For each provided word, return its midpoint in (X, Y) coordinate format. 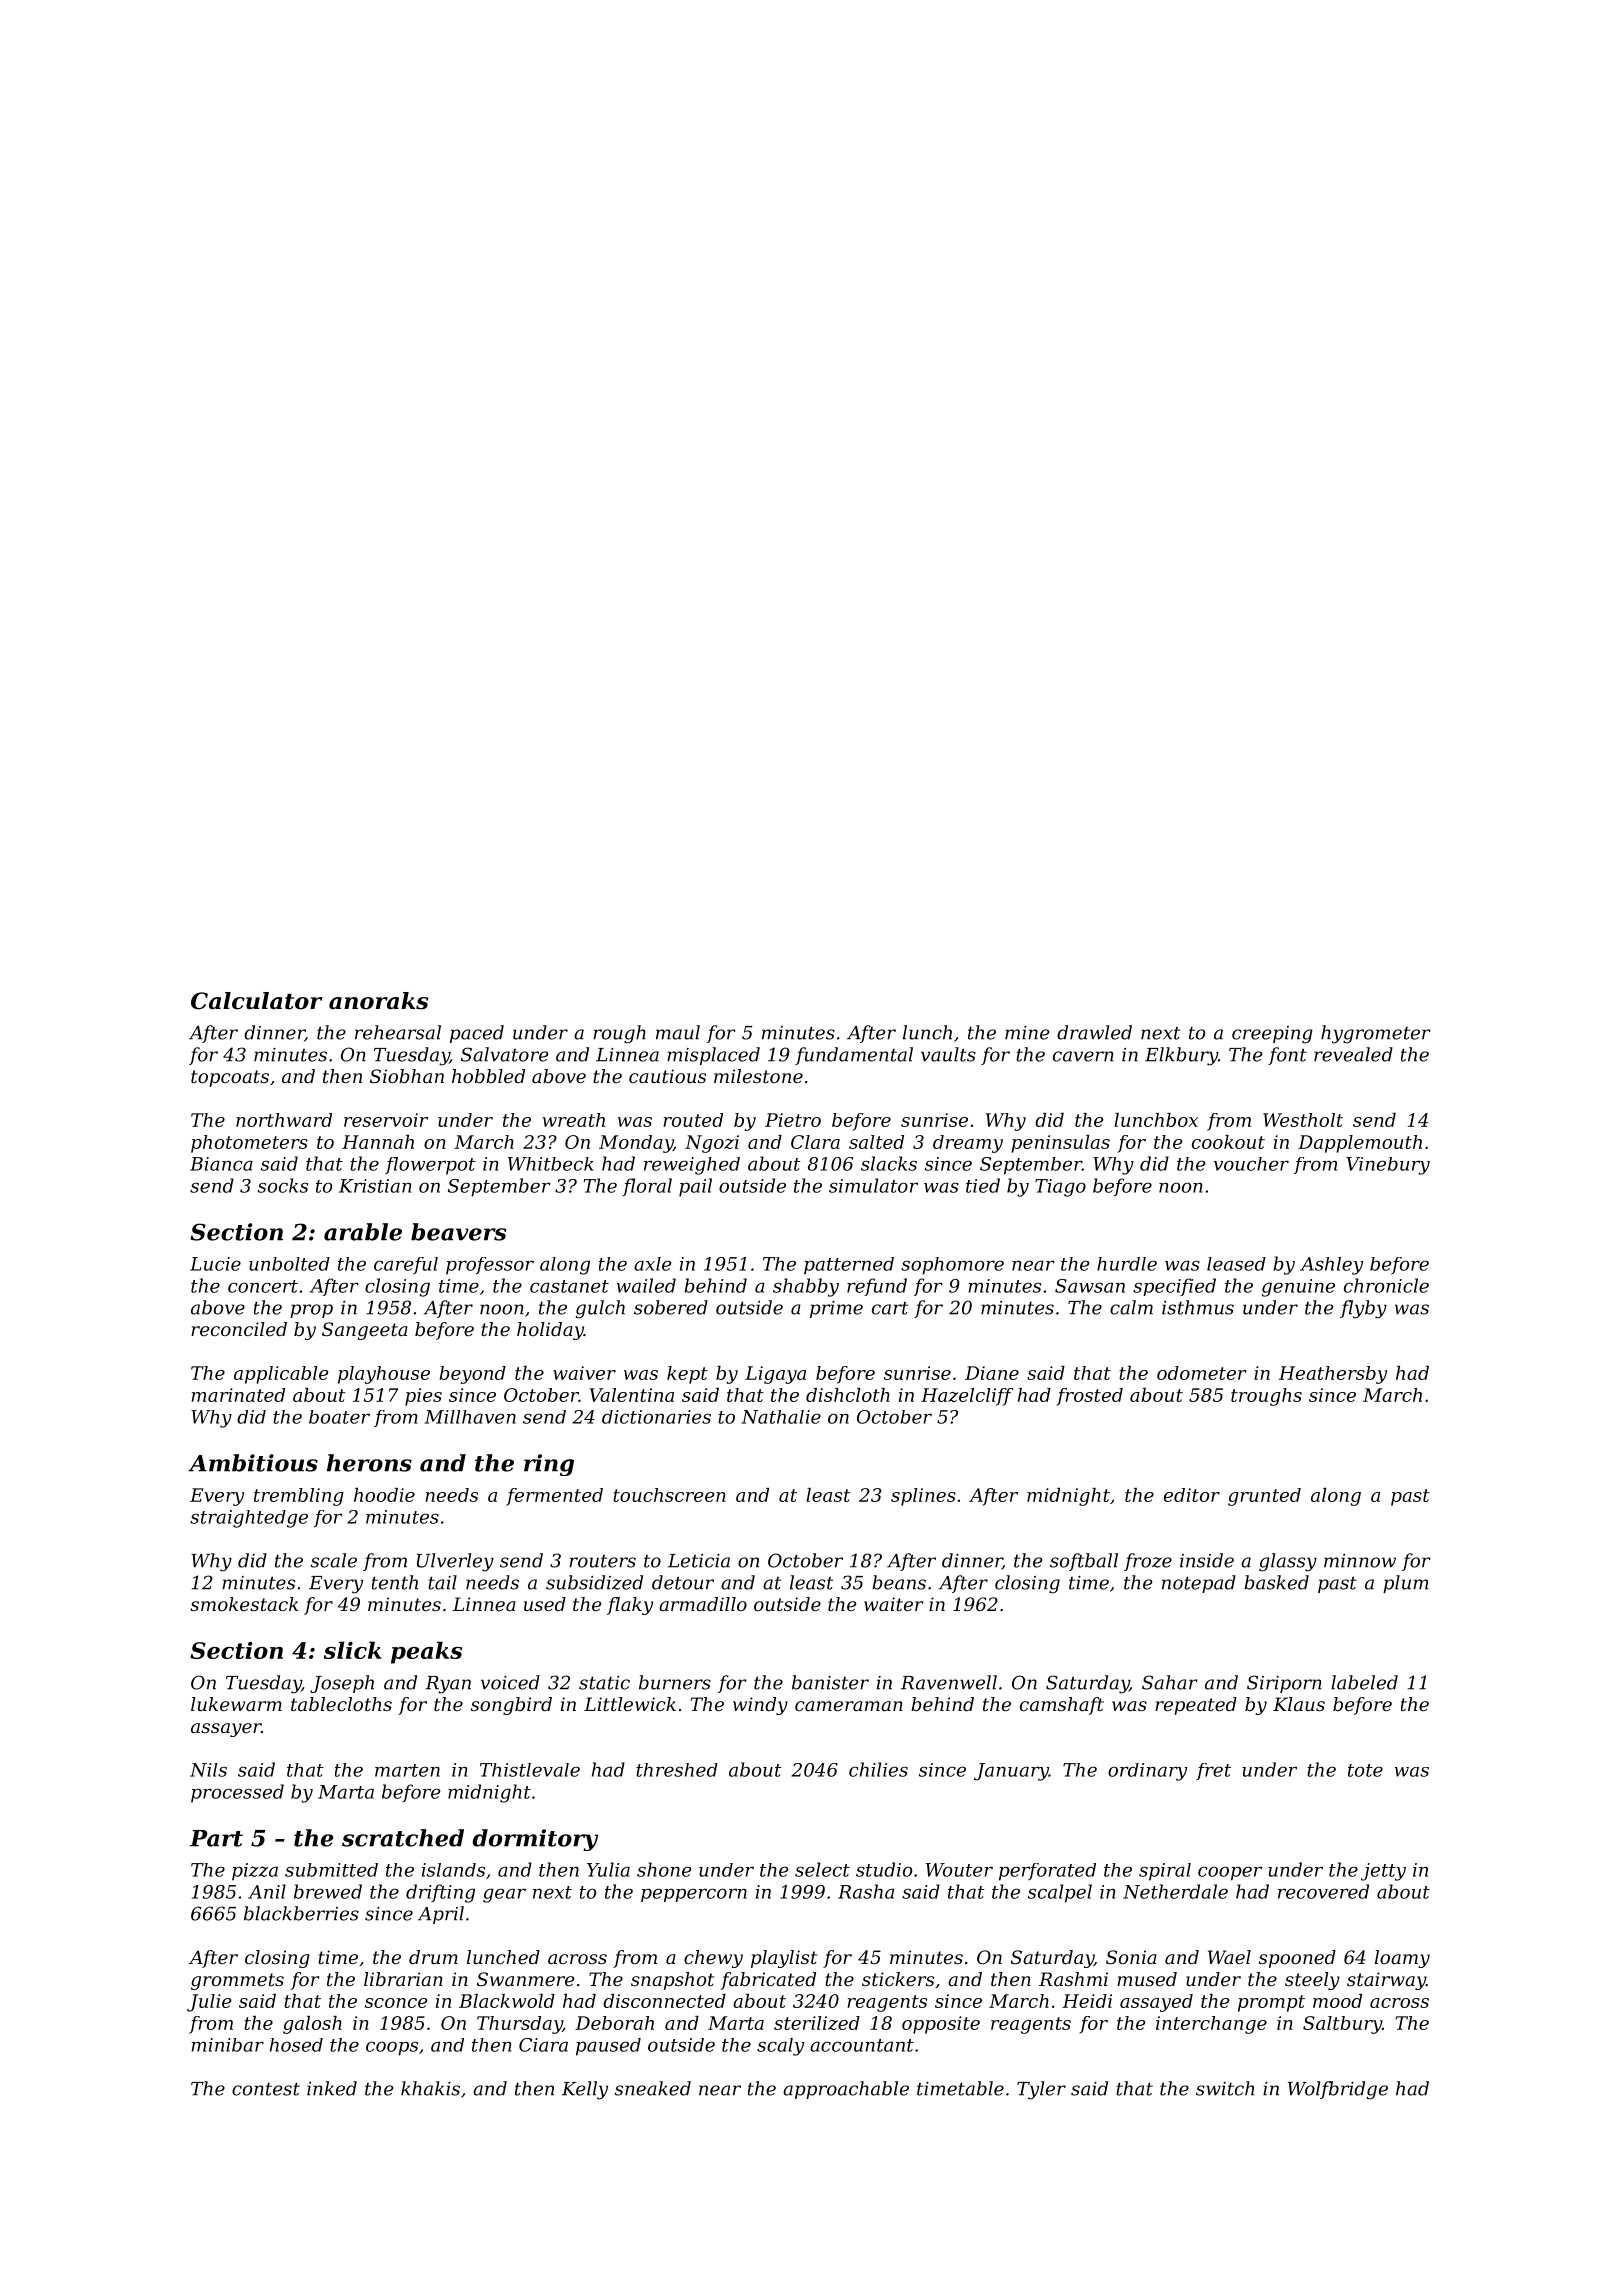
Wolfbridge (1338, 2090)
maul (678, 1032)
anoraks (378, 1001)
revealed (1353, 1054)
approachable (846, 2090)
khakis (430, 2088)
